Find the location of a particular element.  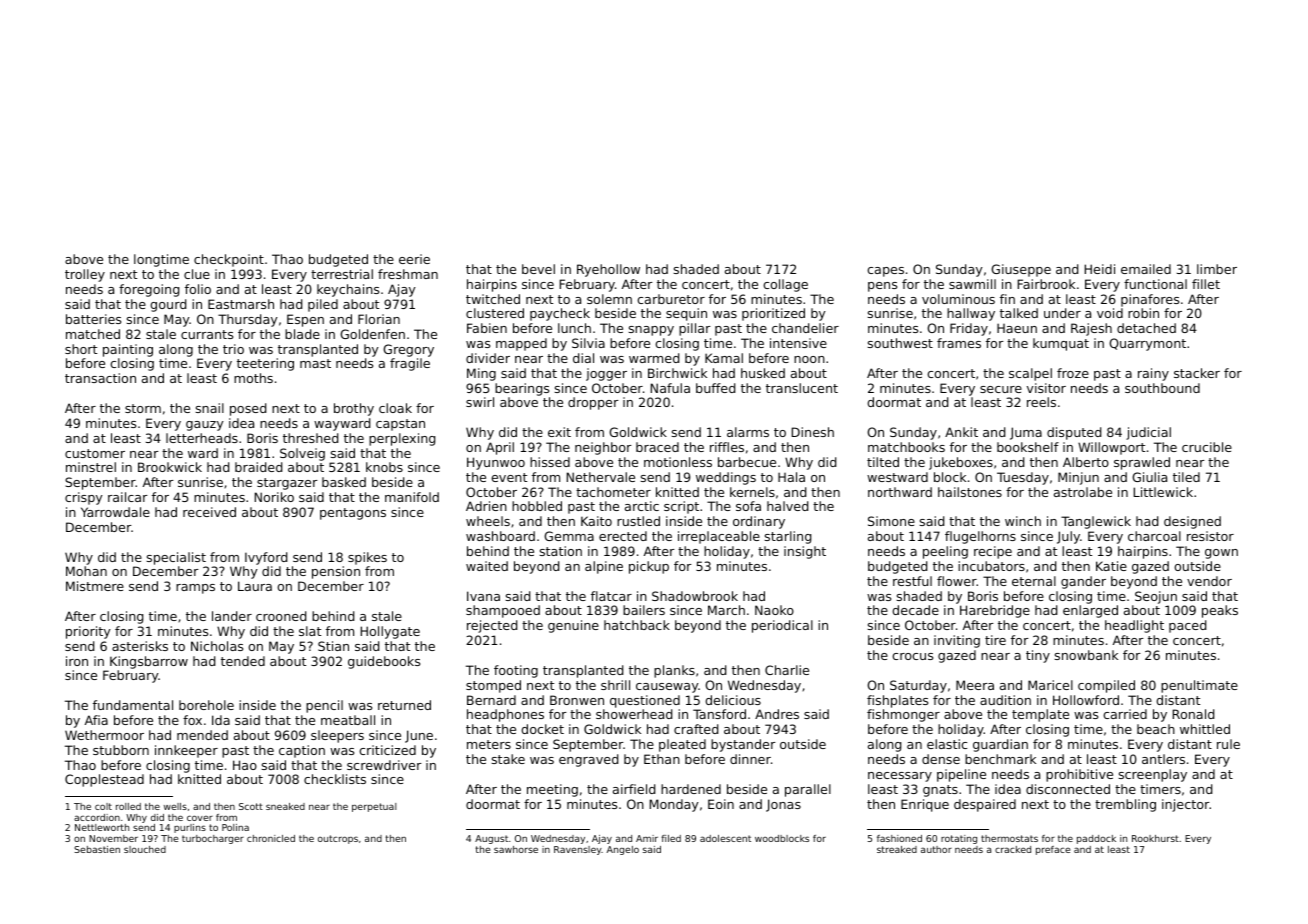

crispy is located at coordinates (83, 498).
